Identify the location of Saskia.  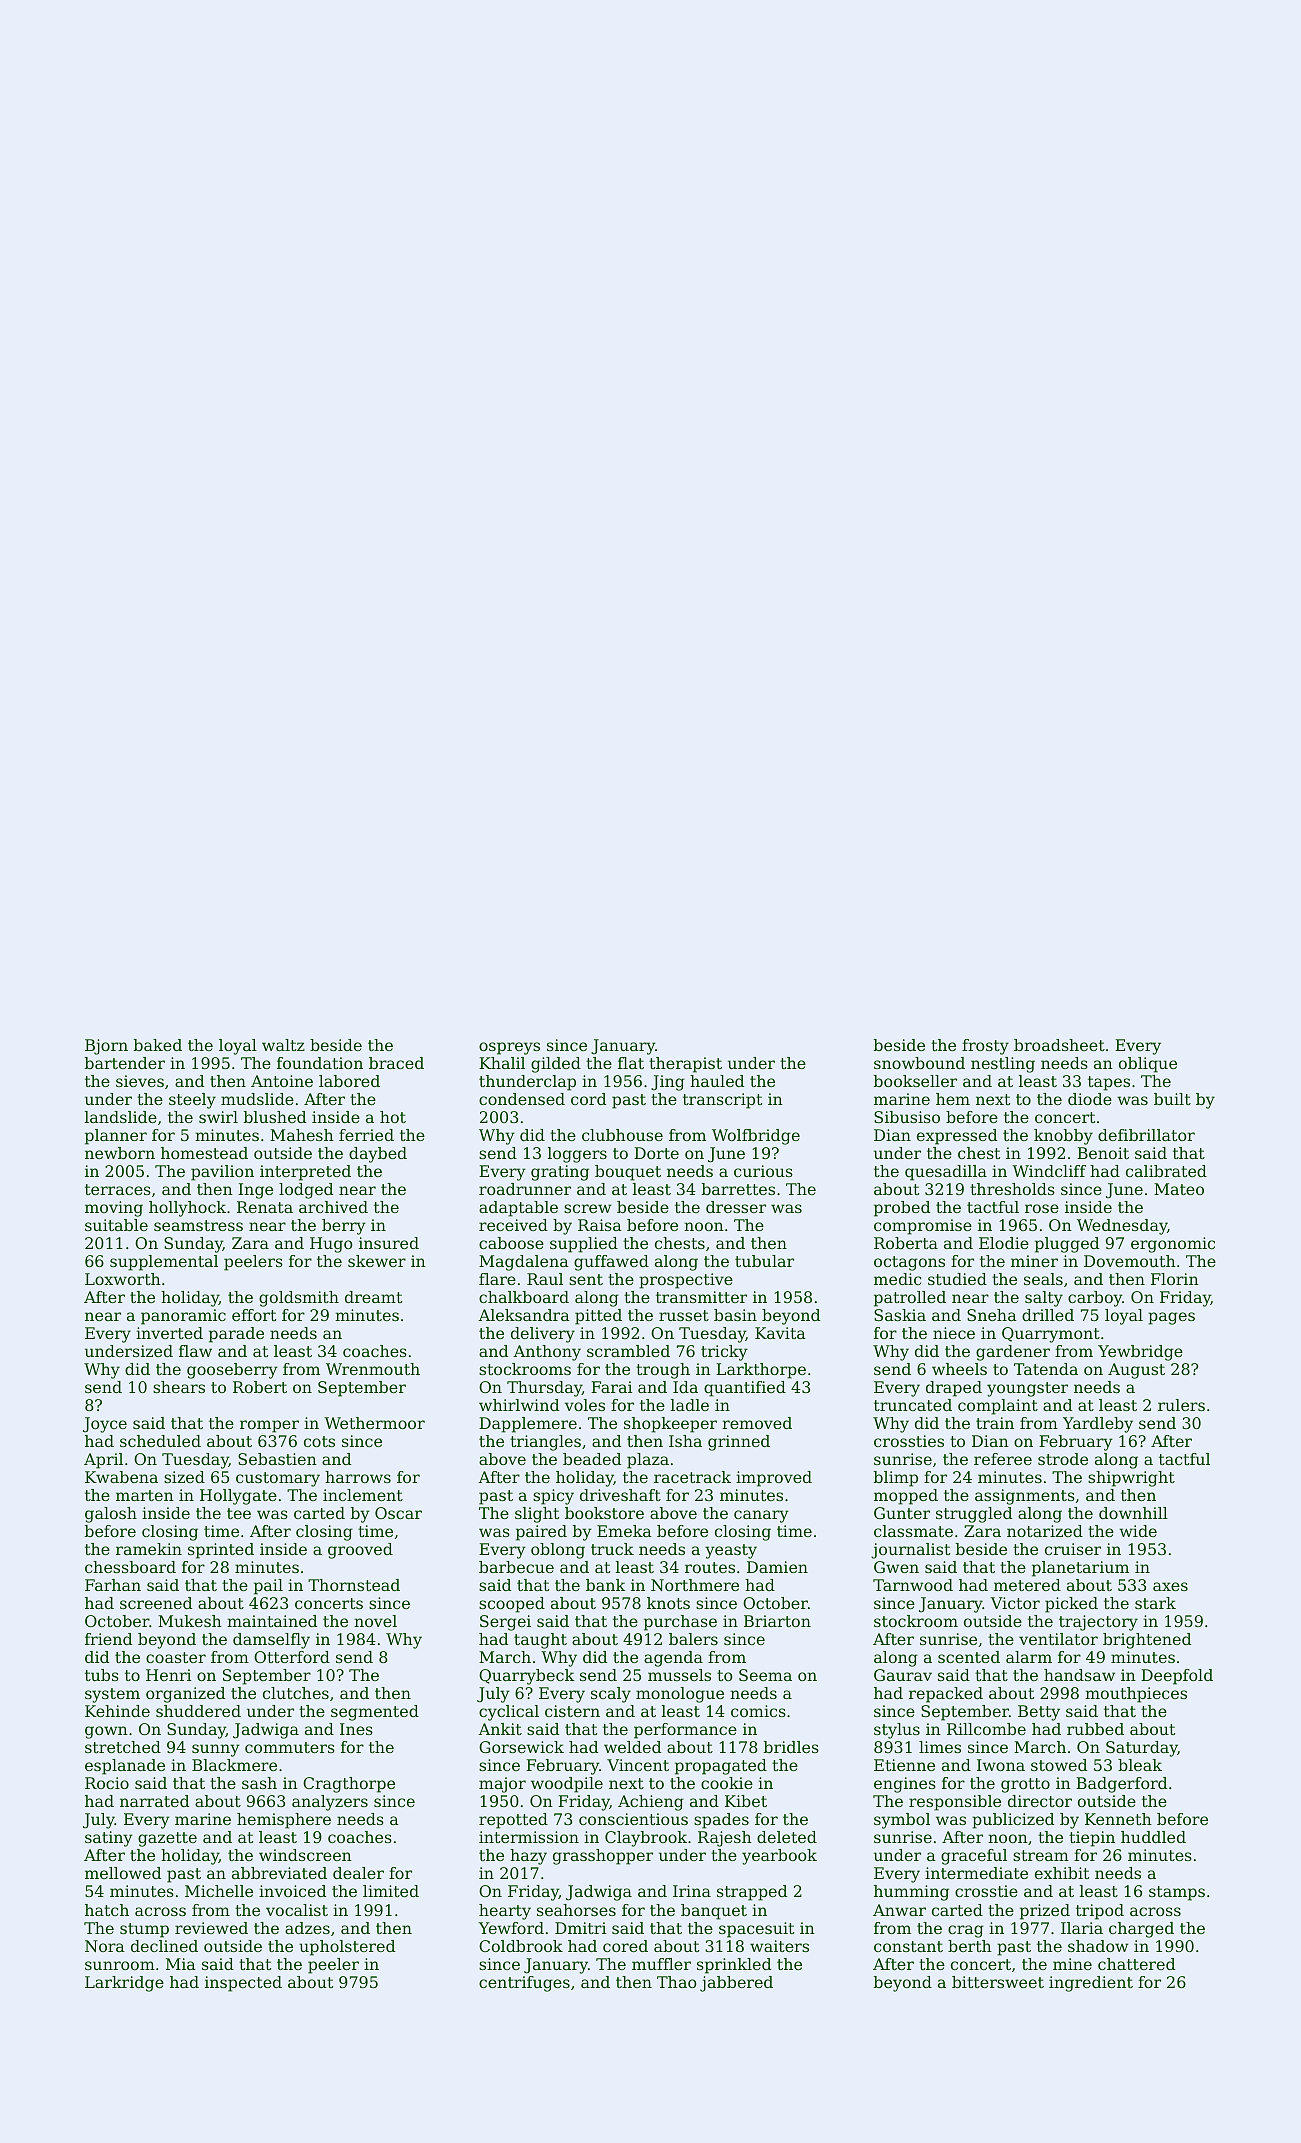
(900, 1315).
